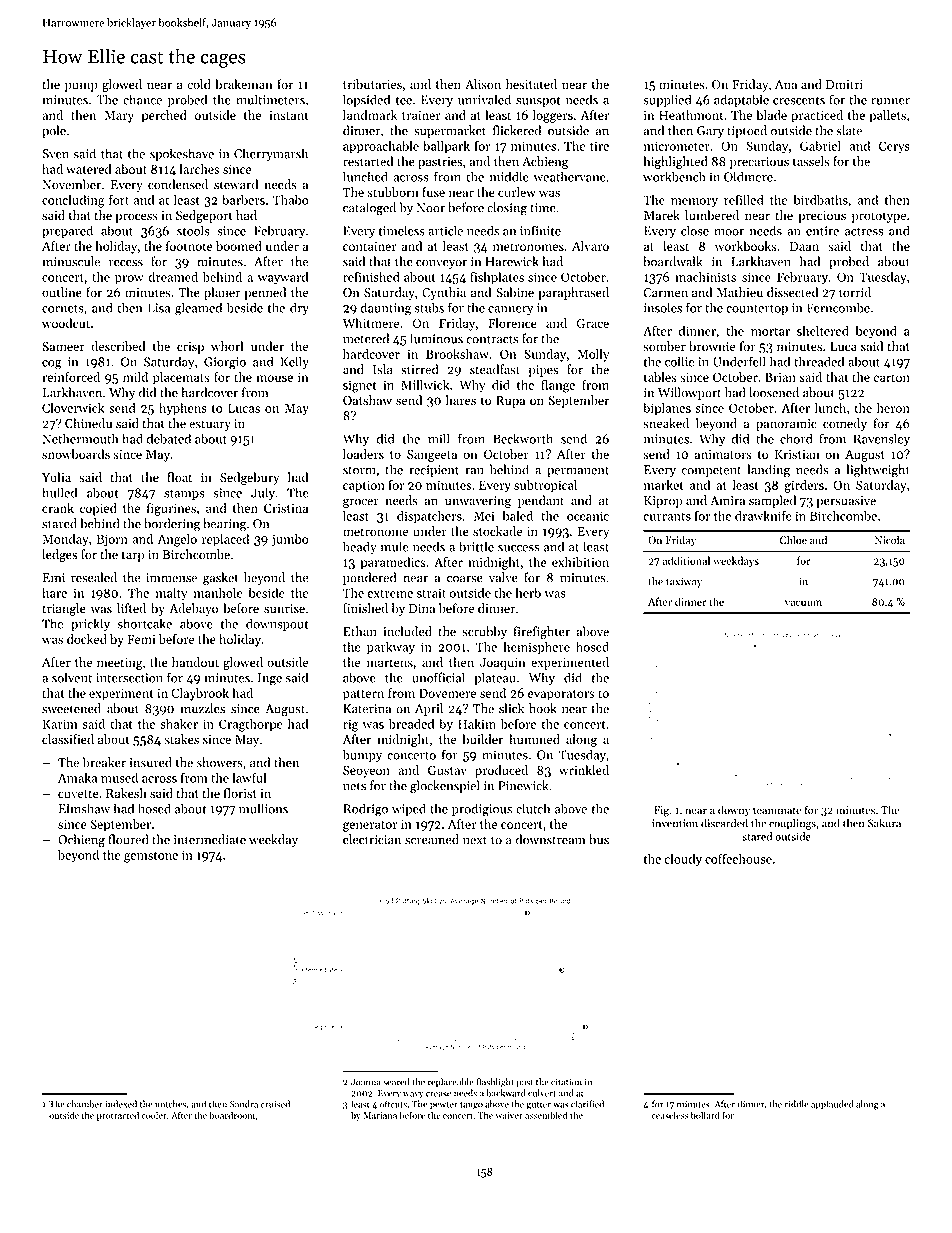  I want to click on Sakura, so click(884, 823).
